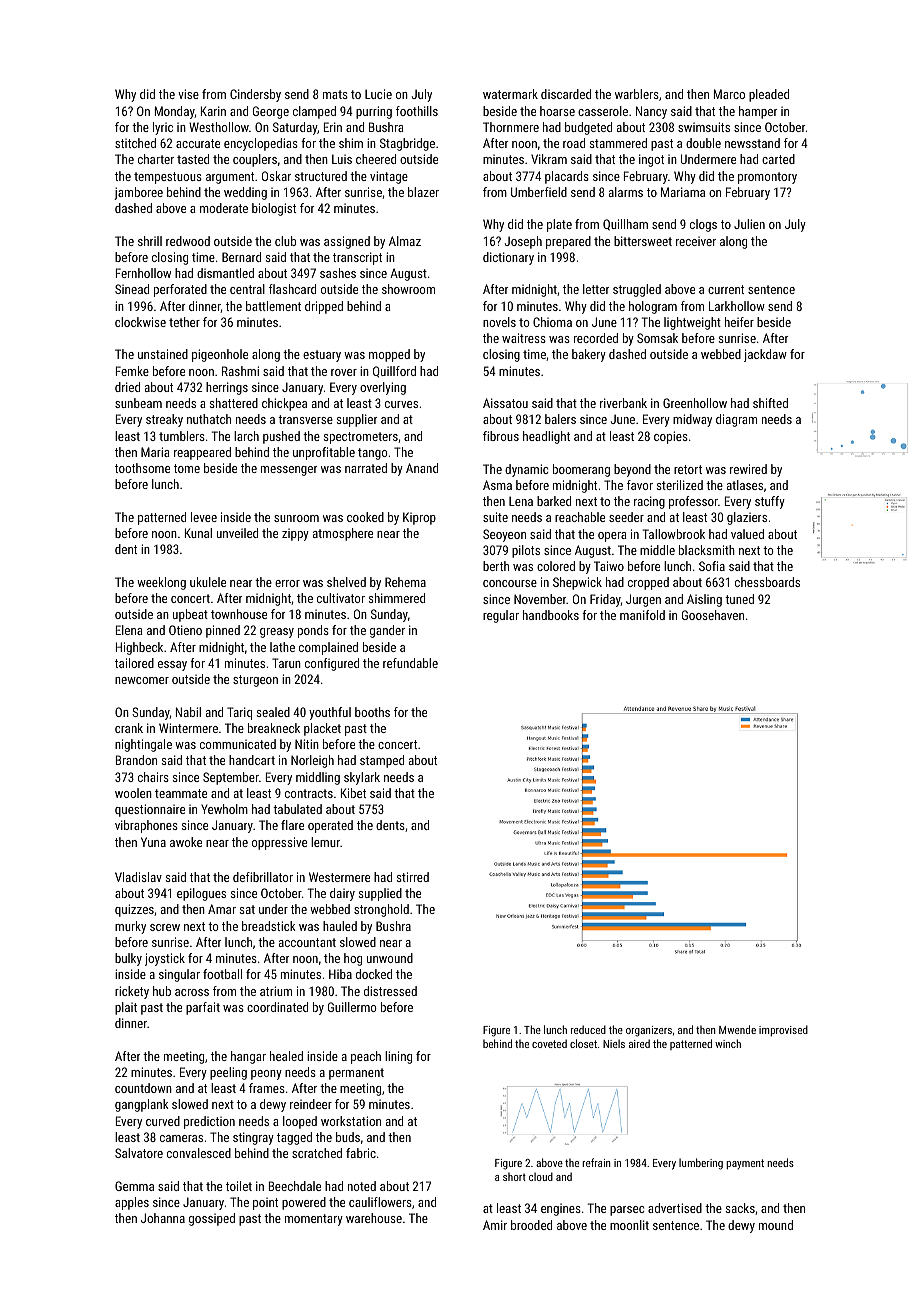  What do you see at coordinates (523, 242) in the document?
I see `Joseph` at bounding box center [523, 242].
